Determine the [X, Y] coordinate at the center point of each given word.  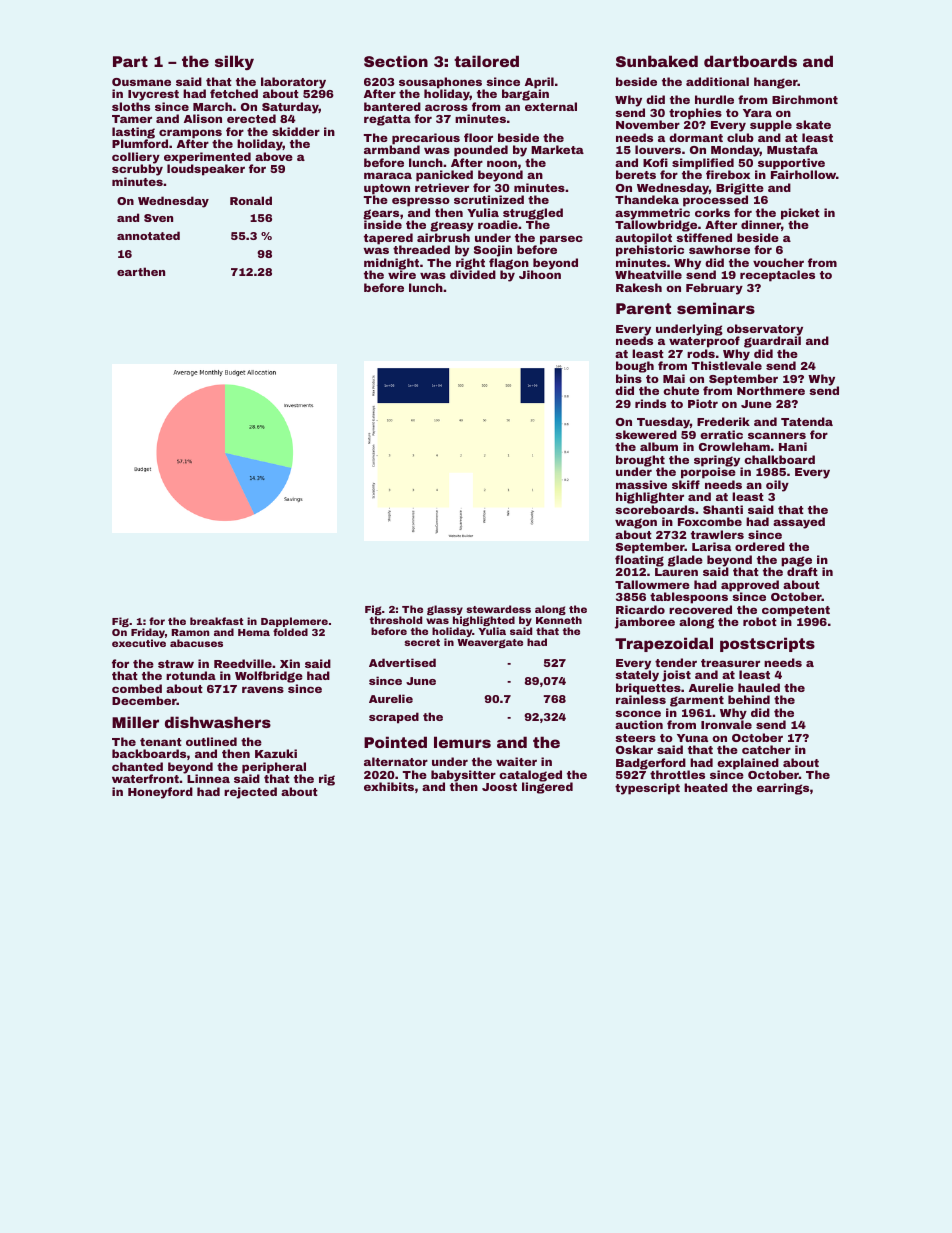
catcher [766, 749]
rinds [650, 403]
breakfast [216, 621]
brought [640, 461]
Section [396, 61]
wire [402, 275]
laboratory [293, 83]
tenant [161, 742]
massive [641, 484]
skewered [646, 434]
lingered [547, 788]
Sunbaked [657, 61]
